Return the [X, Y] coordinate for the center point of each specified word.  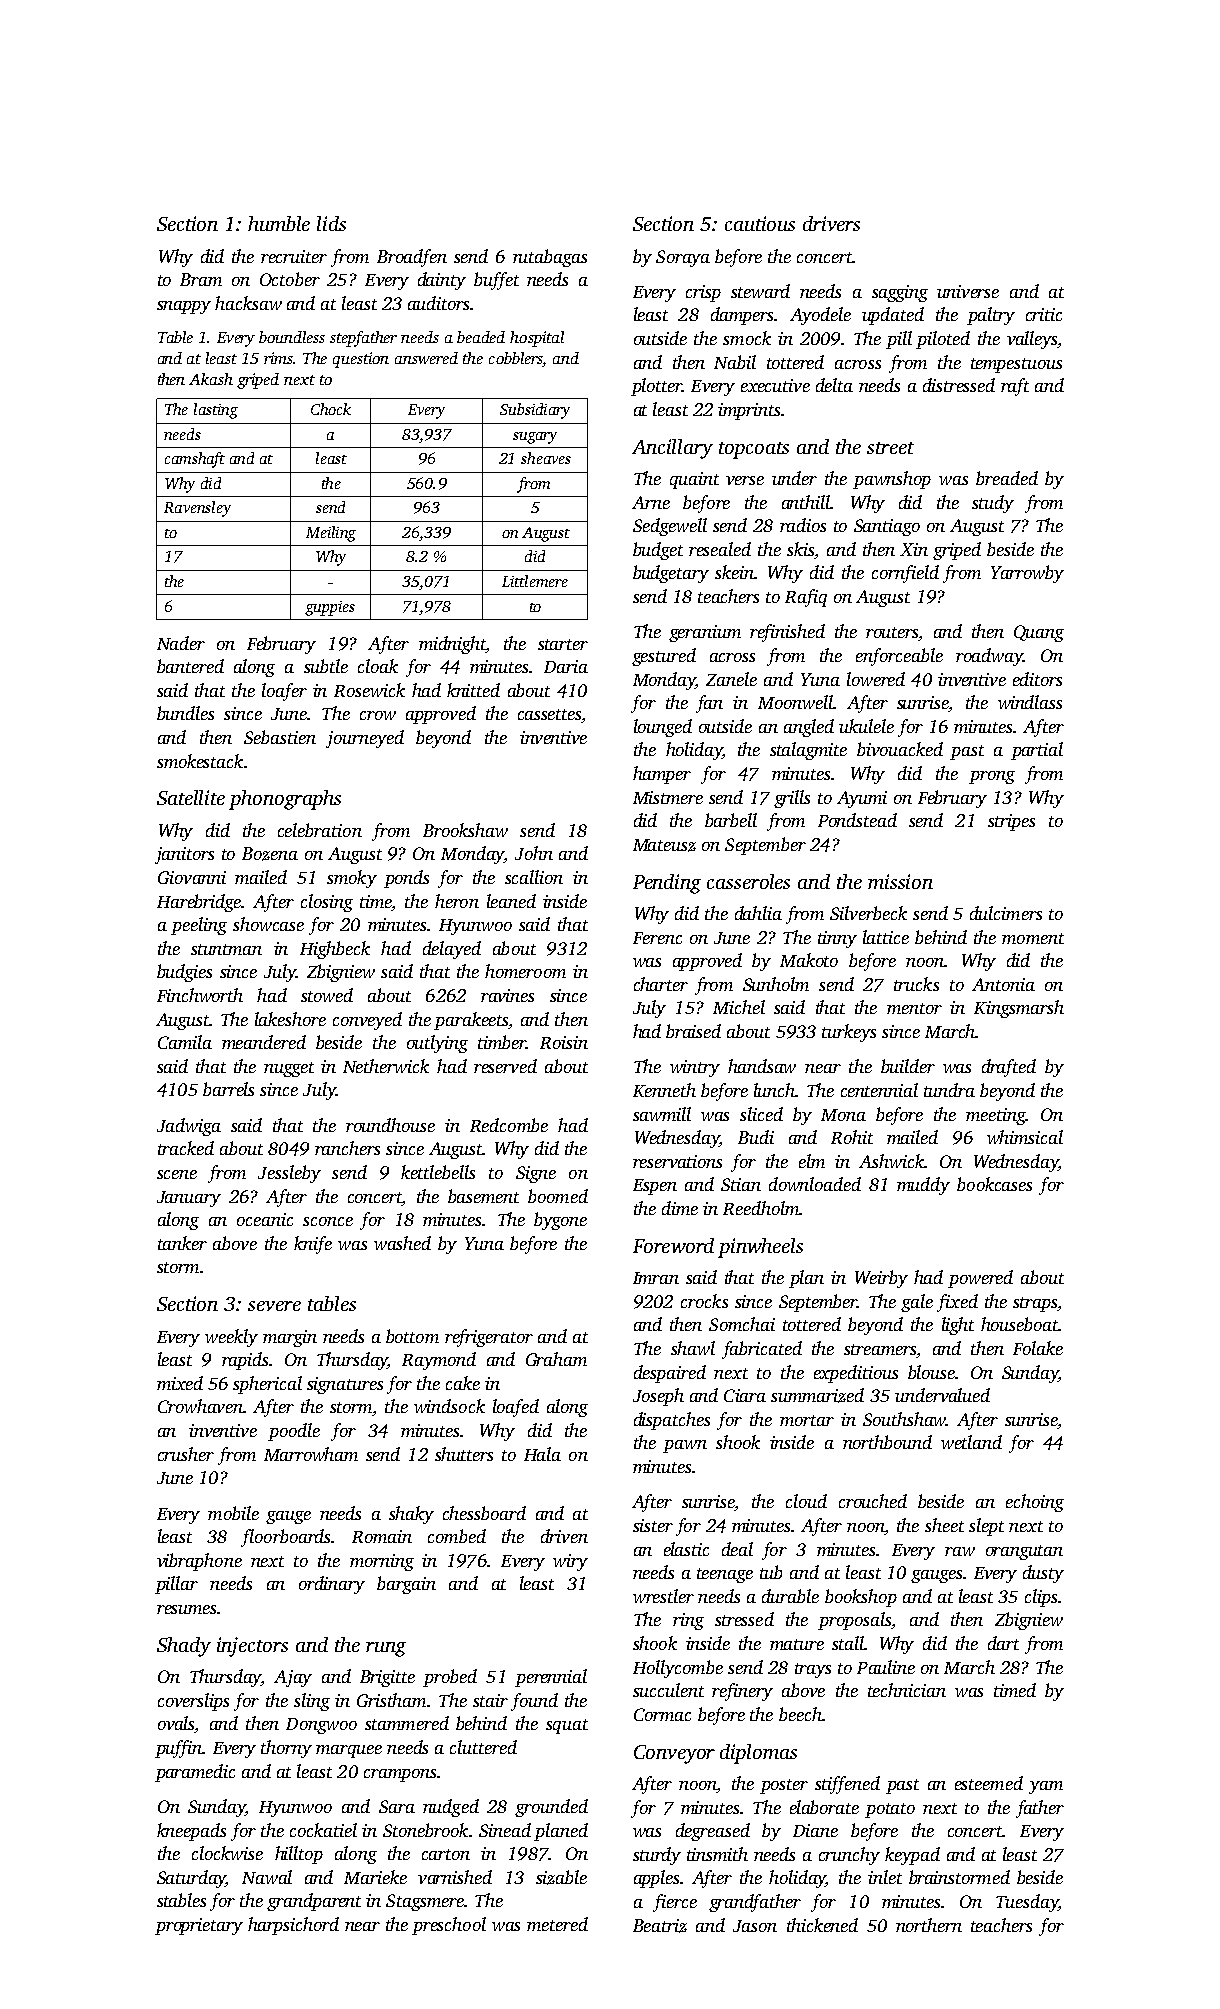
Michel [739, 1007]
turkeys [849, 1033]
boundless [292, 337]
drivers [831, 223]
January [189, 1199]
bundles [185, 713]
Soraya [683, 258]
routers [892, 632]
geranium [705, 633]
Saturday [191, 1879]
